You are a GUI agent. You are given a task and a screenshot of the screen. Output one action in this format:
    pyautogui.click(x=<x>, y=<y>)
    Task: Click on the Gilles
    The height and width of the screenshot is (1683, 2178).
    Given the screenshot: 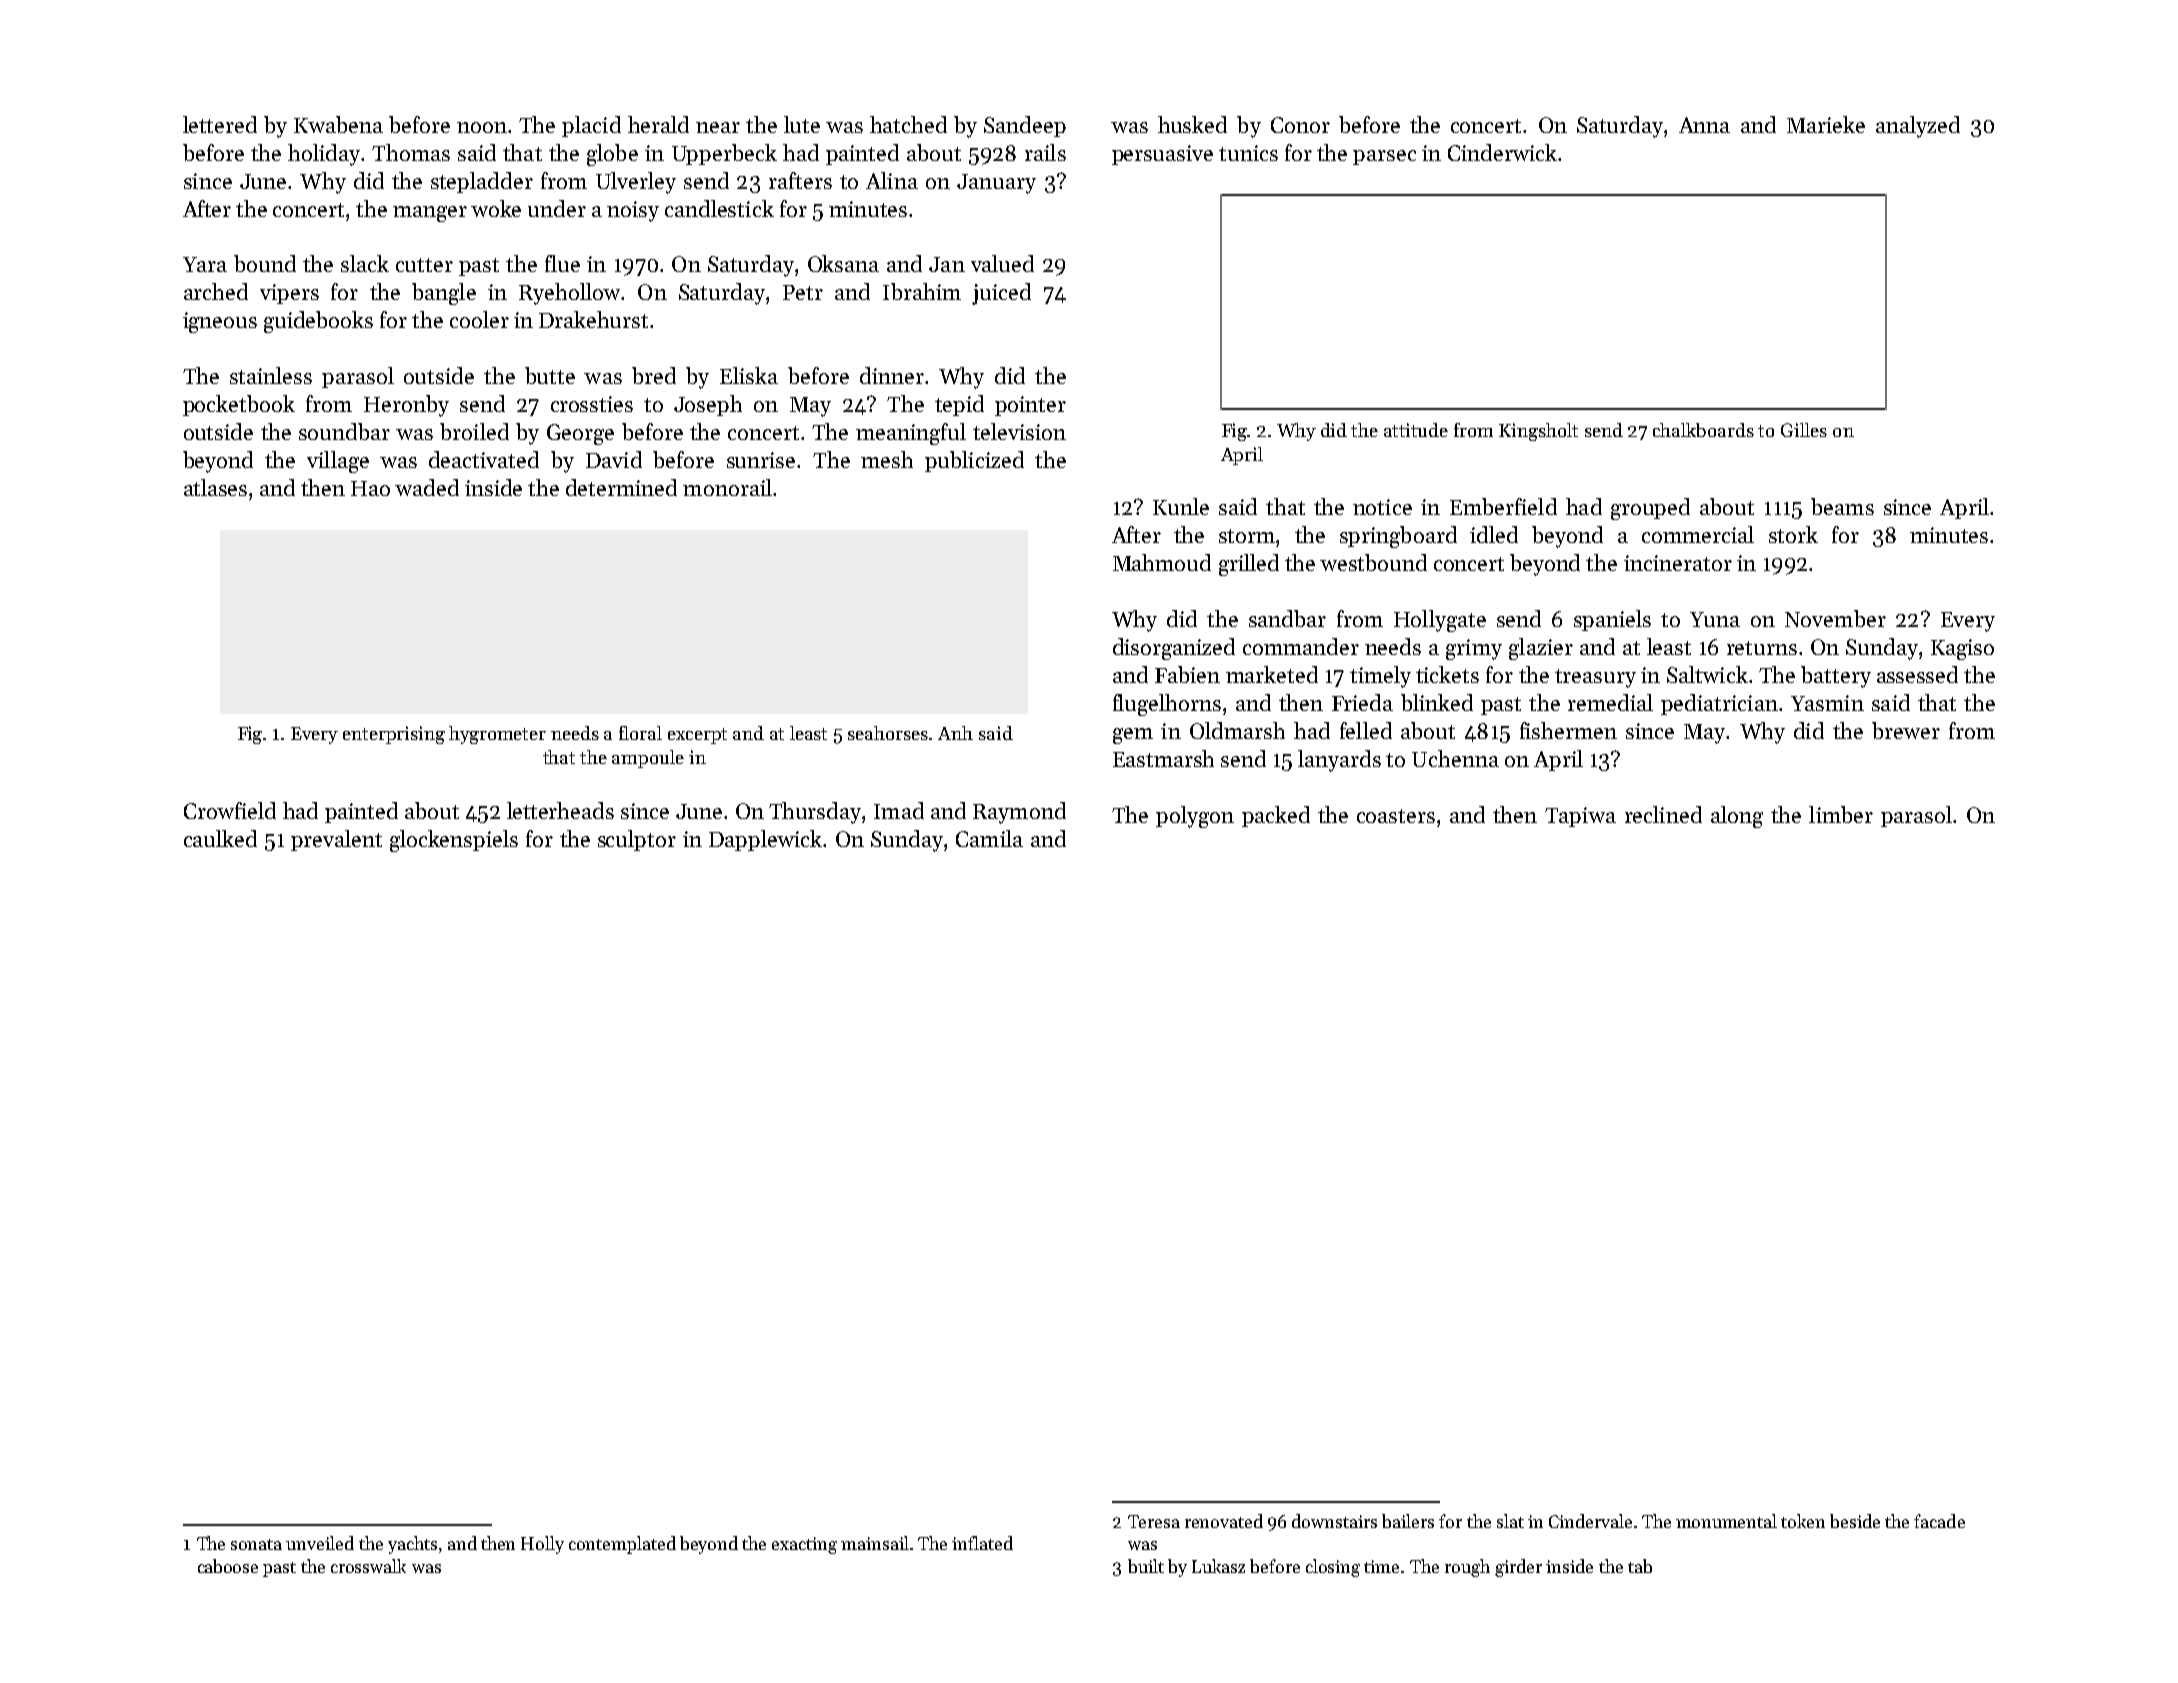 What is the action you would take?
    pyautogui.click(x=1804, y=430)
